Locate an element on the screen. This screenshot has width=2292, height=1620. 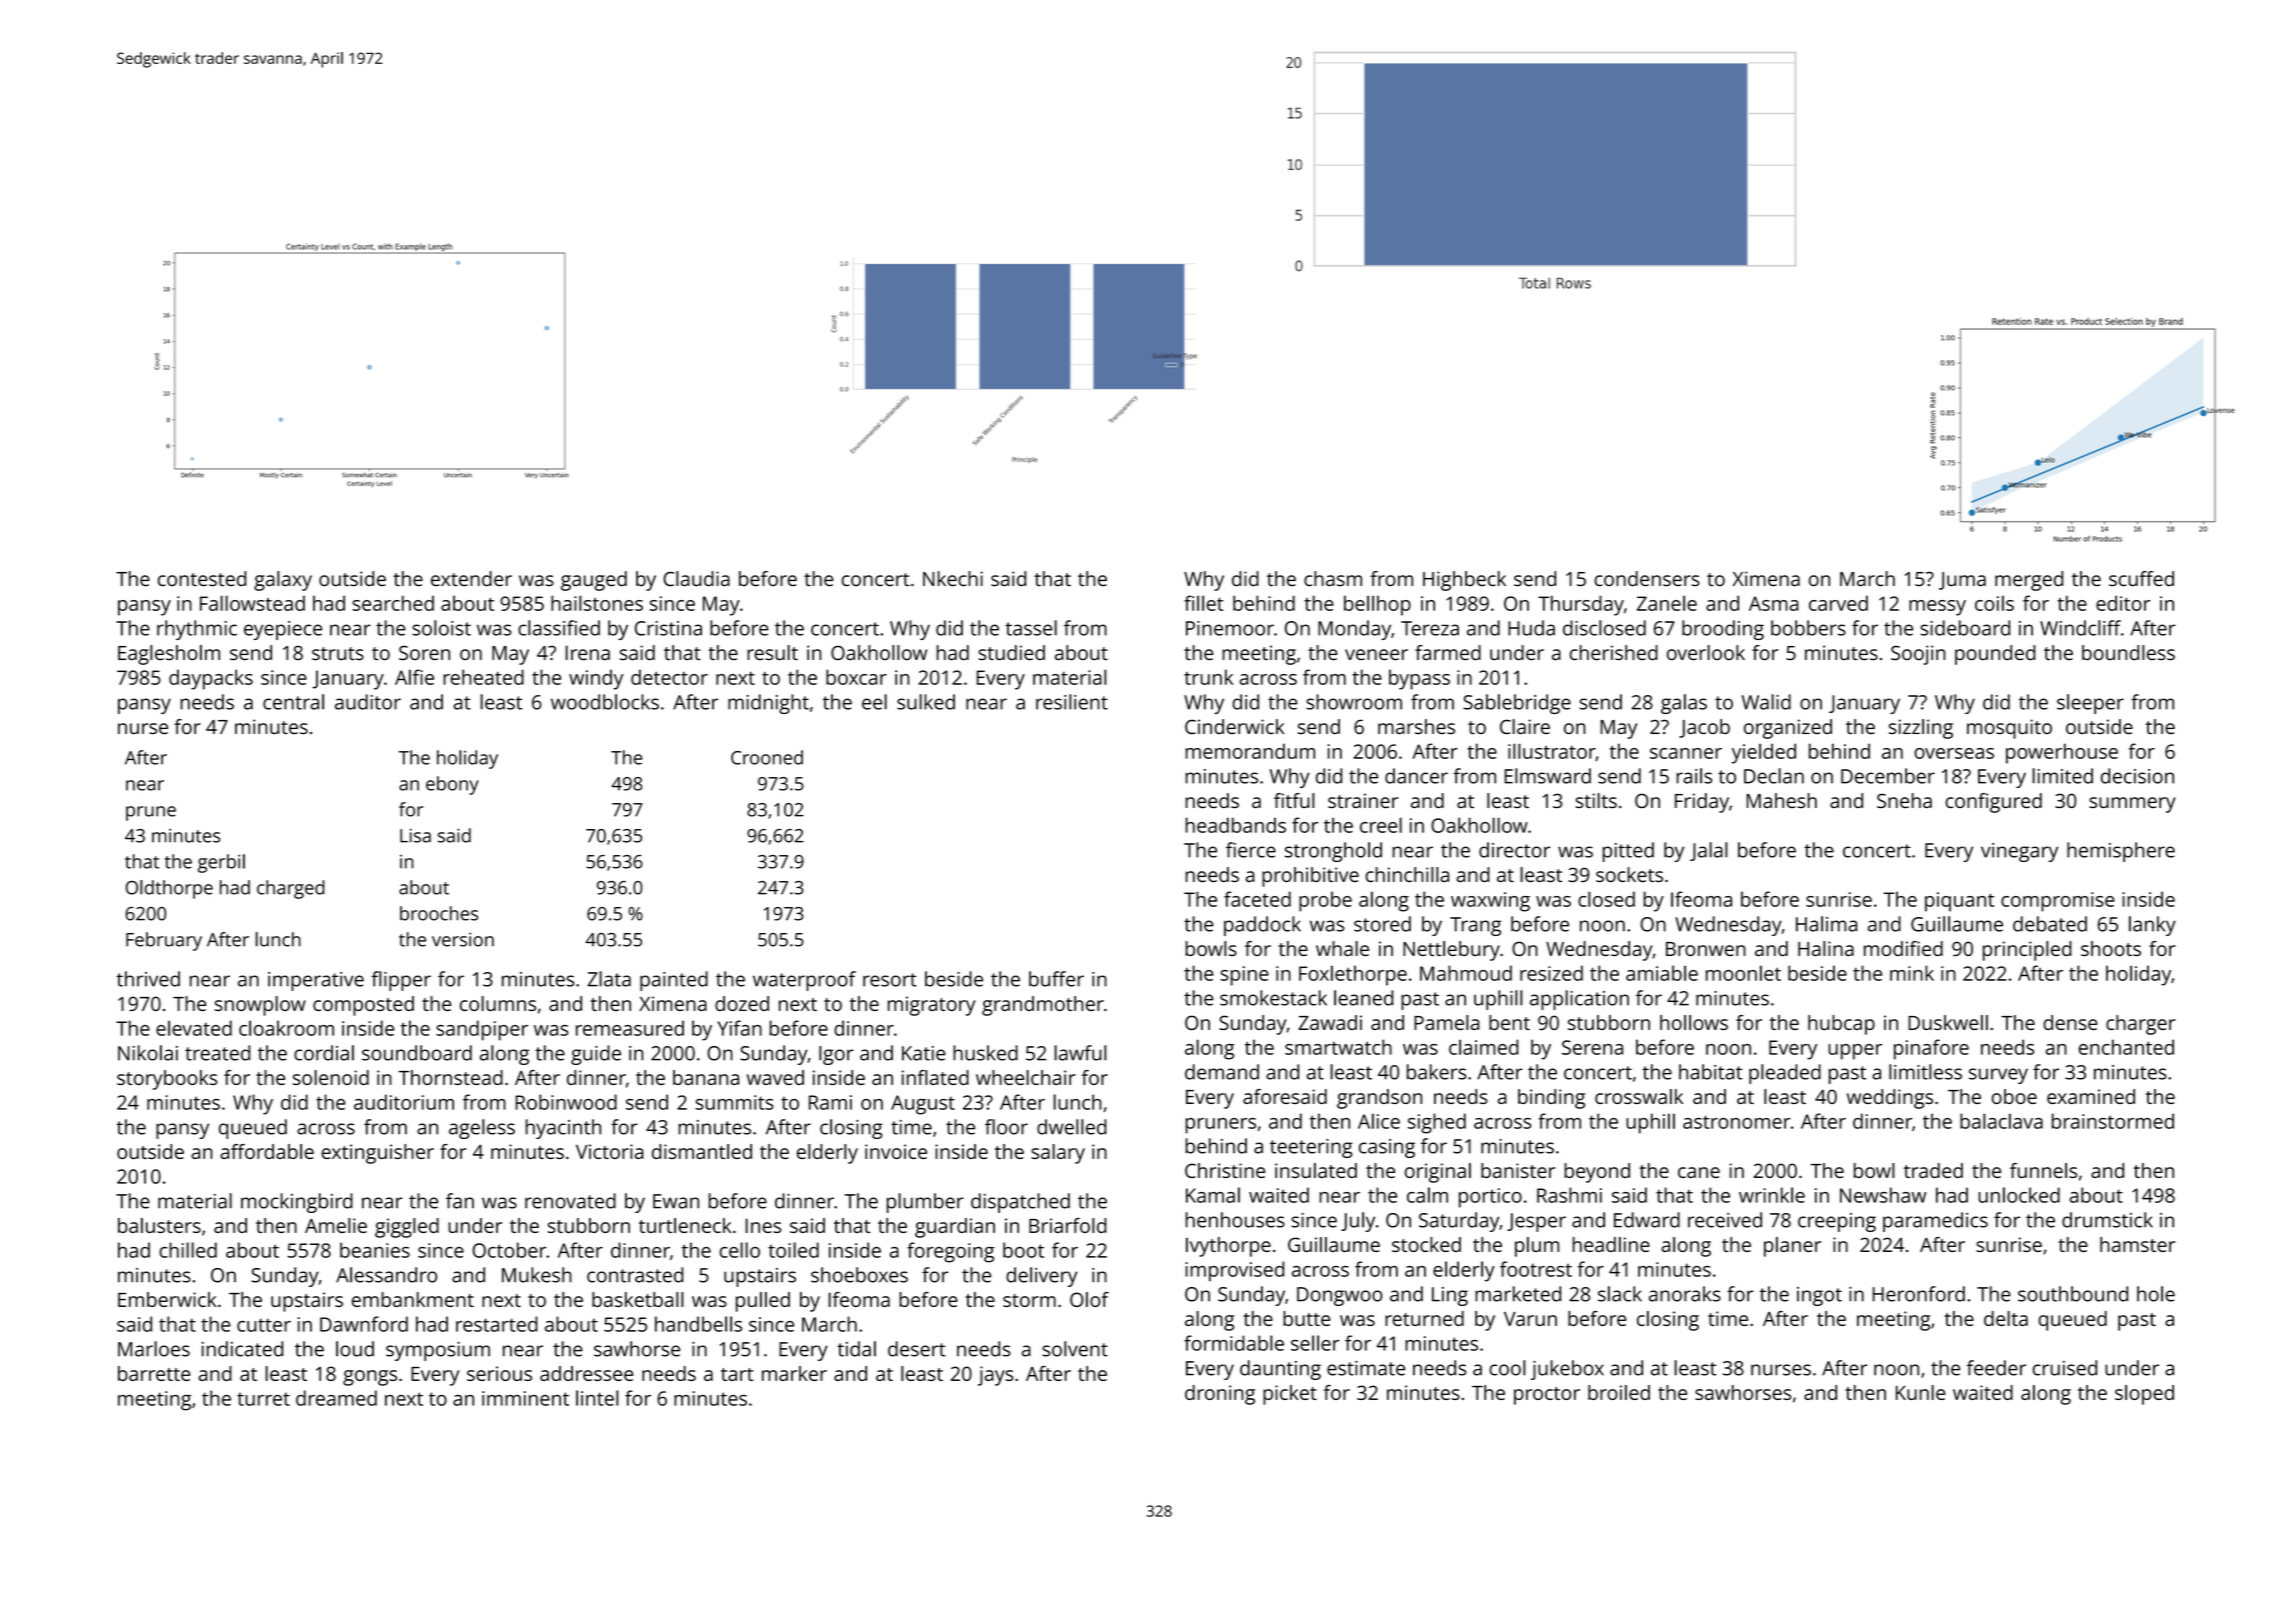
gauged is located at coordinates (594, 581).
